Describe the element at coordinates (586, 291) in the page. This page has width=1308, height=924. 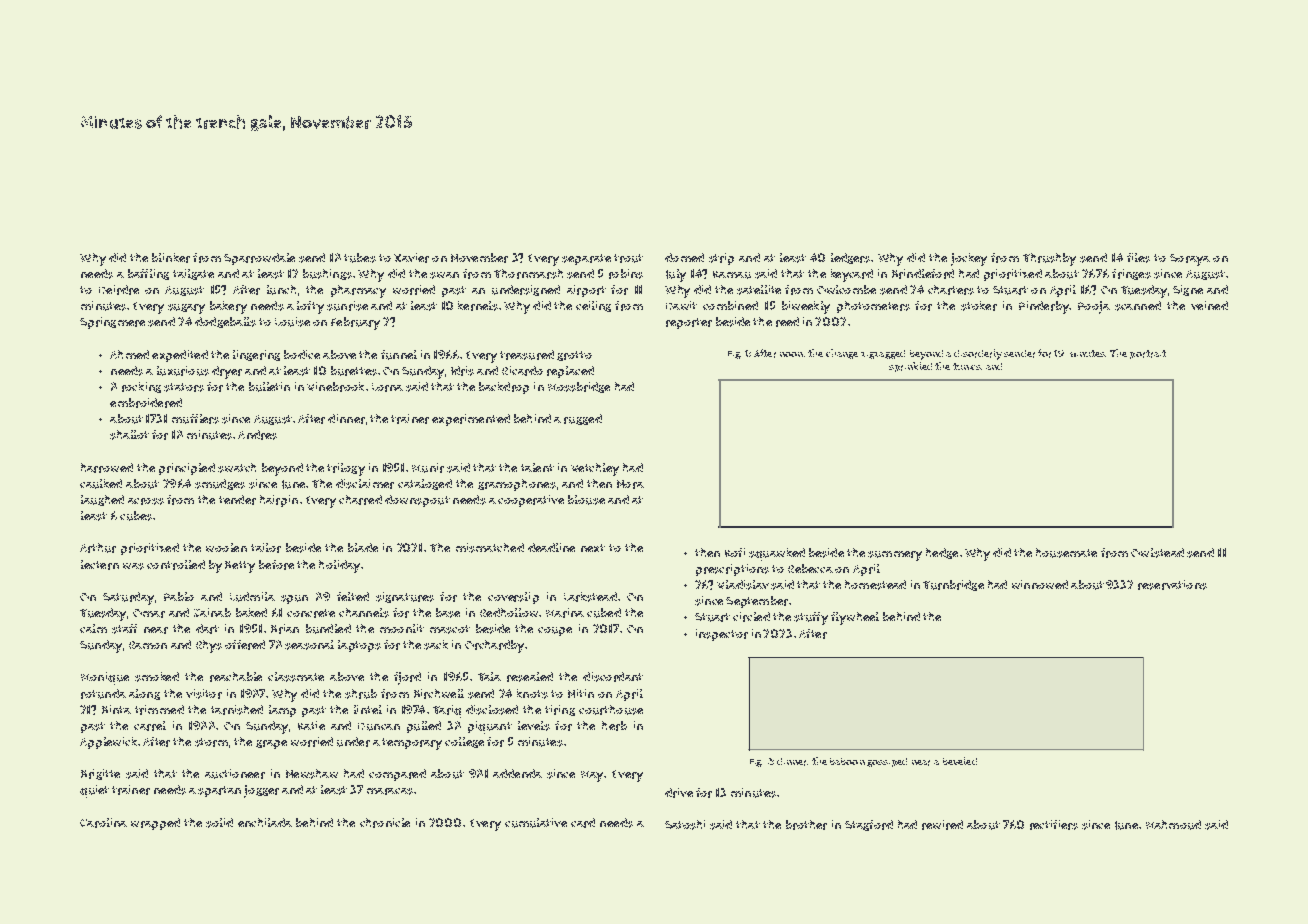
I see `airport` at that location.
